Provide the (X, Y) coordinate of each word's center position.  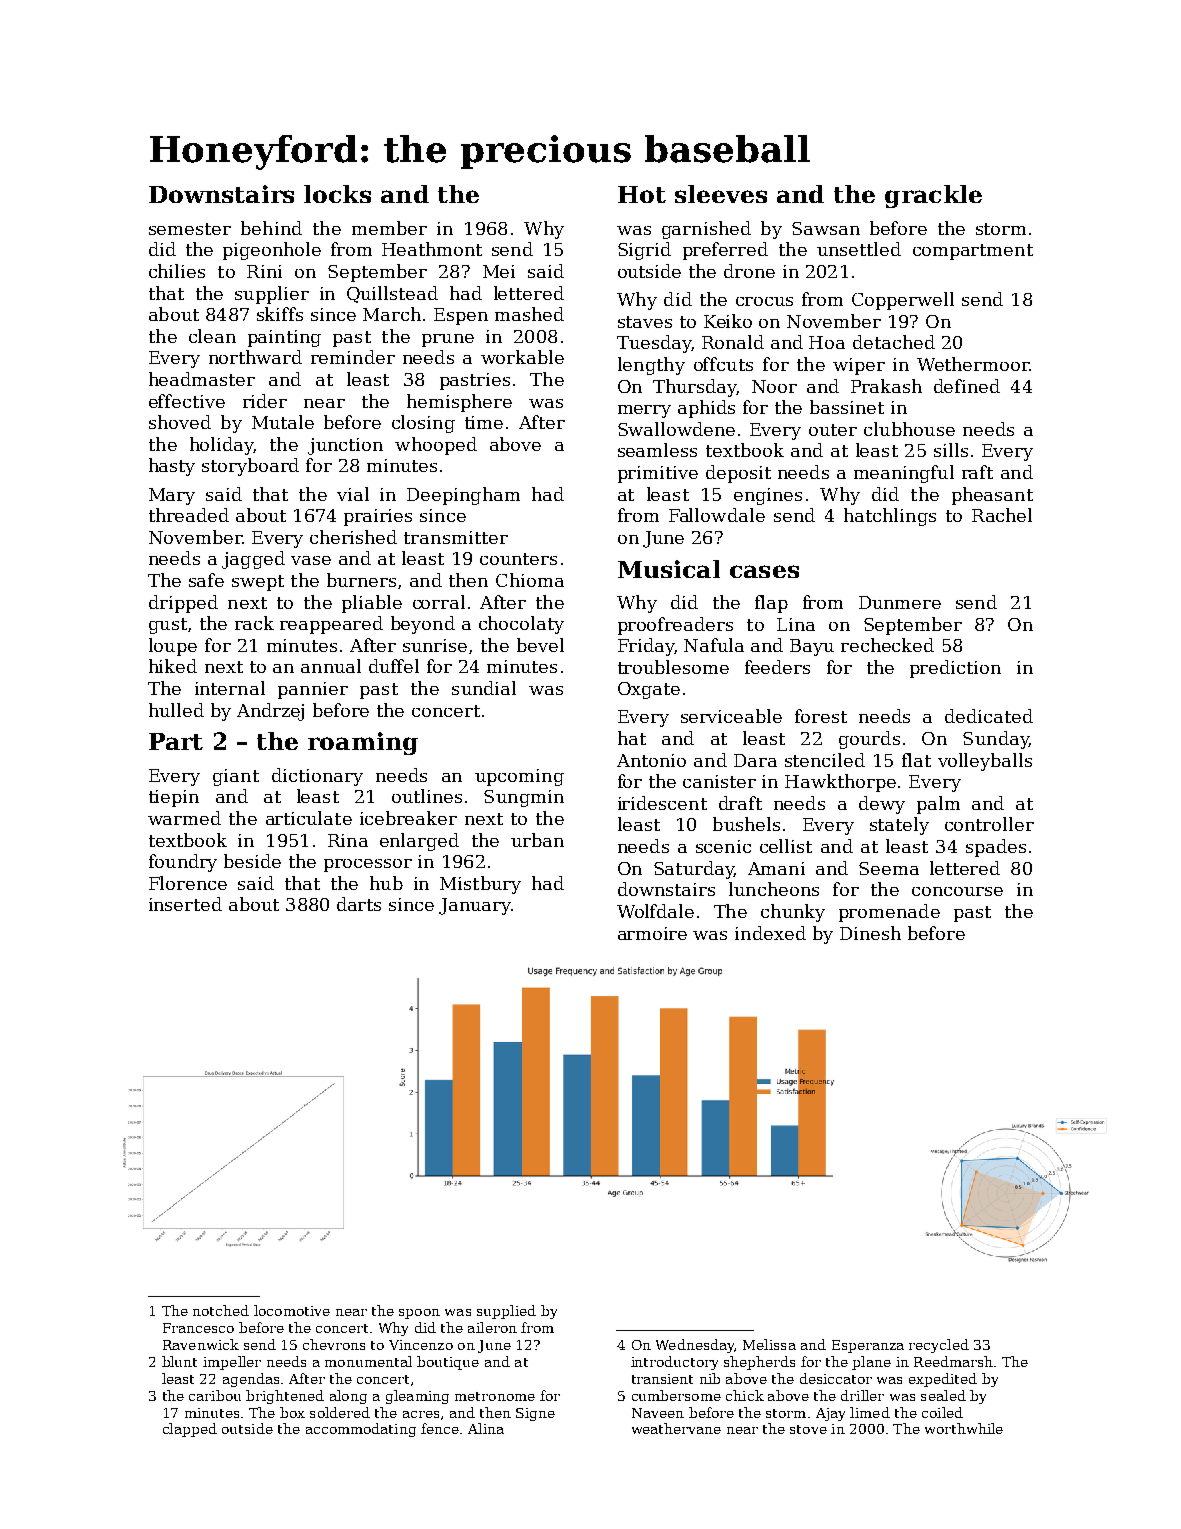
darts (359, 904)
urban (537, 840)
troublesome (673, 667)
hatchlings (890, 517)
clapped (190, 1430)
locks (337, 194)
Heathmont (432, 249)
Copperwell (903, 301)
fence (440, 1428)
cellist (786, 846)
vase (311, 560)
